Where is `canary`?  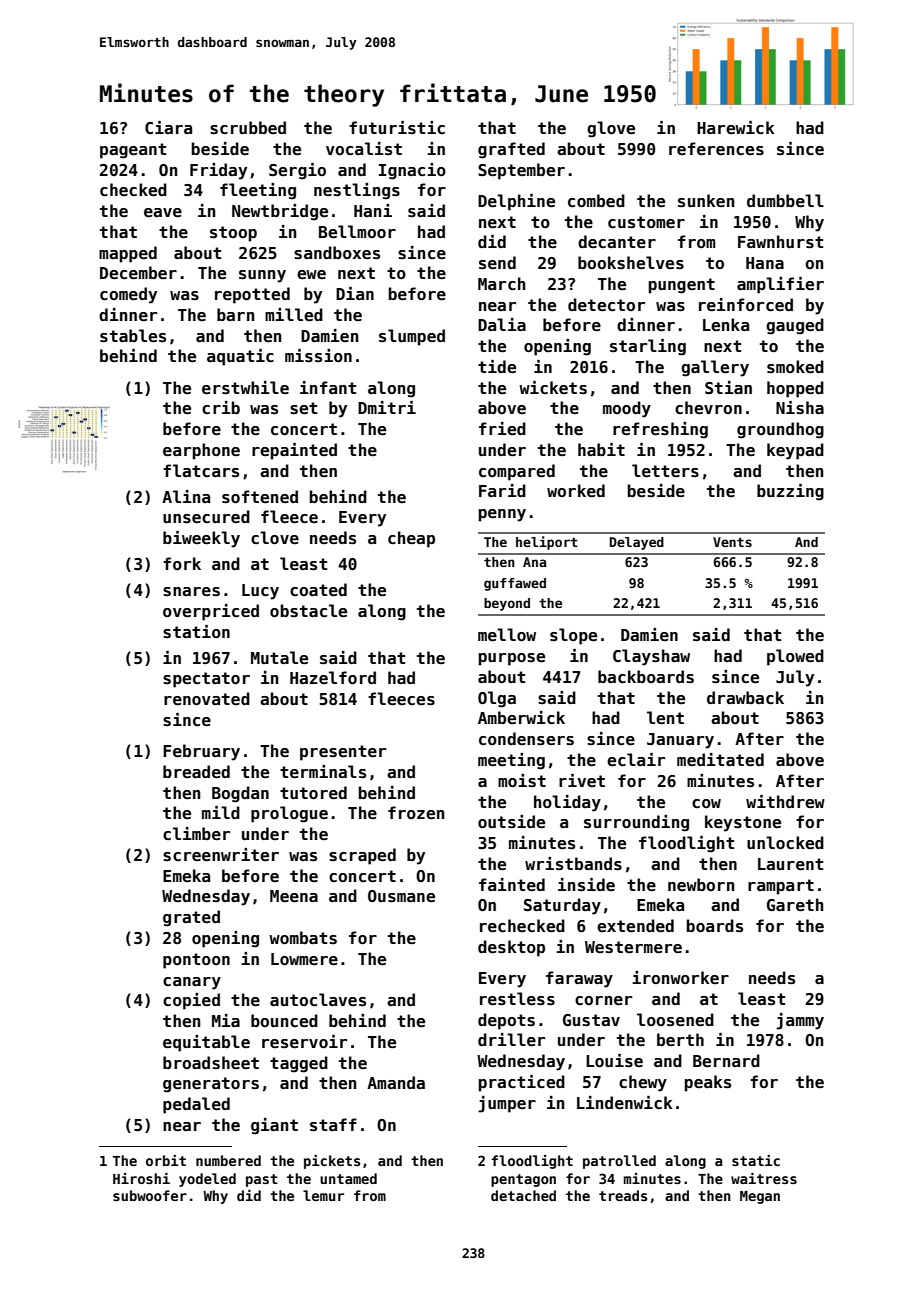 canary is located at coordinates (192, 983).
